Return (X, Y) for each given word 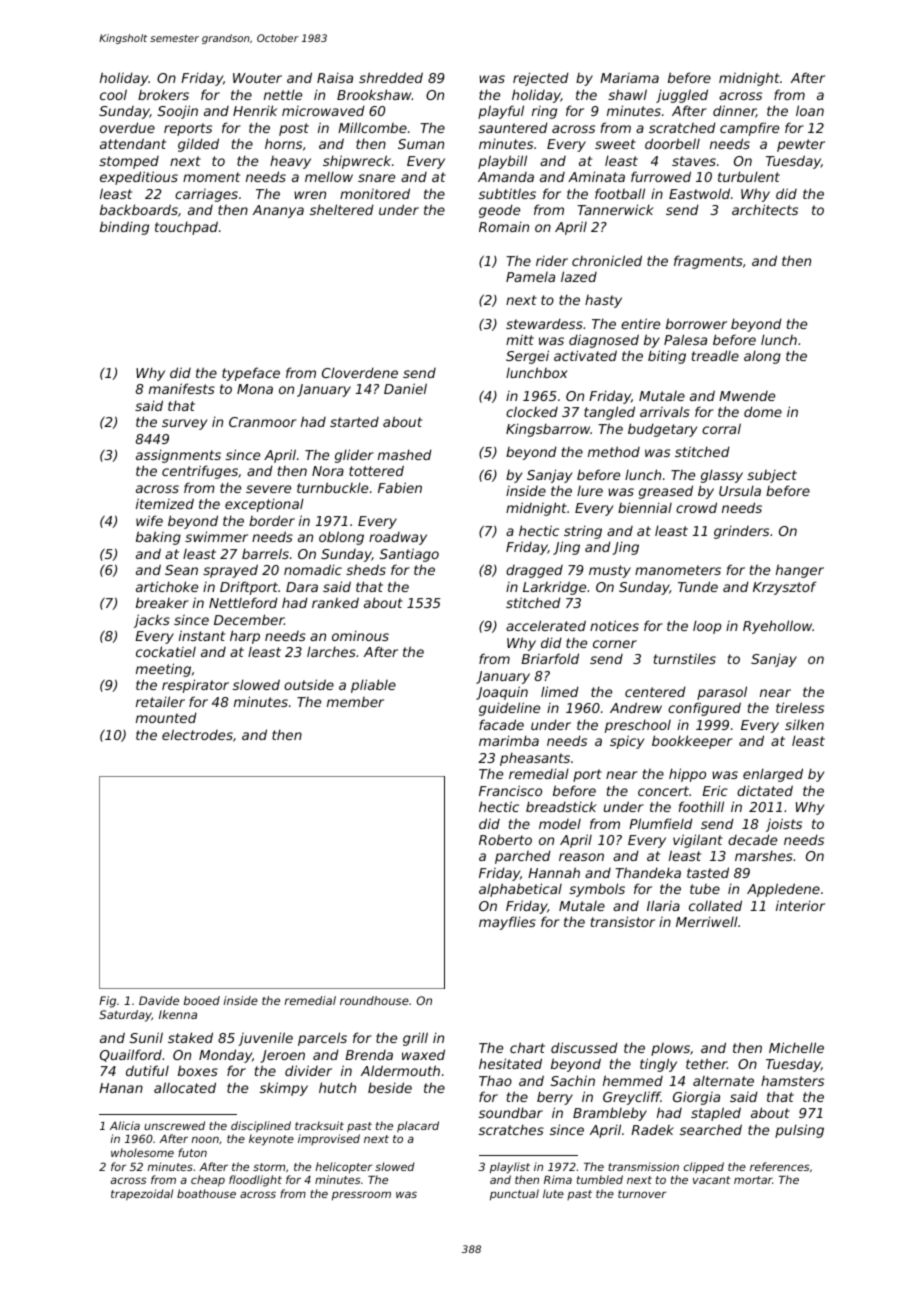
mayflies (507, 923)
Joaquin (502, 693)
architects (765, 209)
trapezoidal (142, 1195)
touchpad (186, 228)
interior (800, 905)
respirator (195, 686)
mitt (520, 339)
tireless (800, 707)
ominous (360, 635)
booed (202, 1000)
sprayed (230, 571)
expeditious (139, 178)
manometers (678, 570)
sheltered (342, 209)
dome (763, 411)
